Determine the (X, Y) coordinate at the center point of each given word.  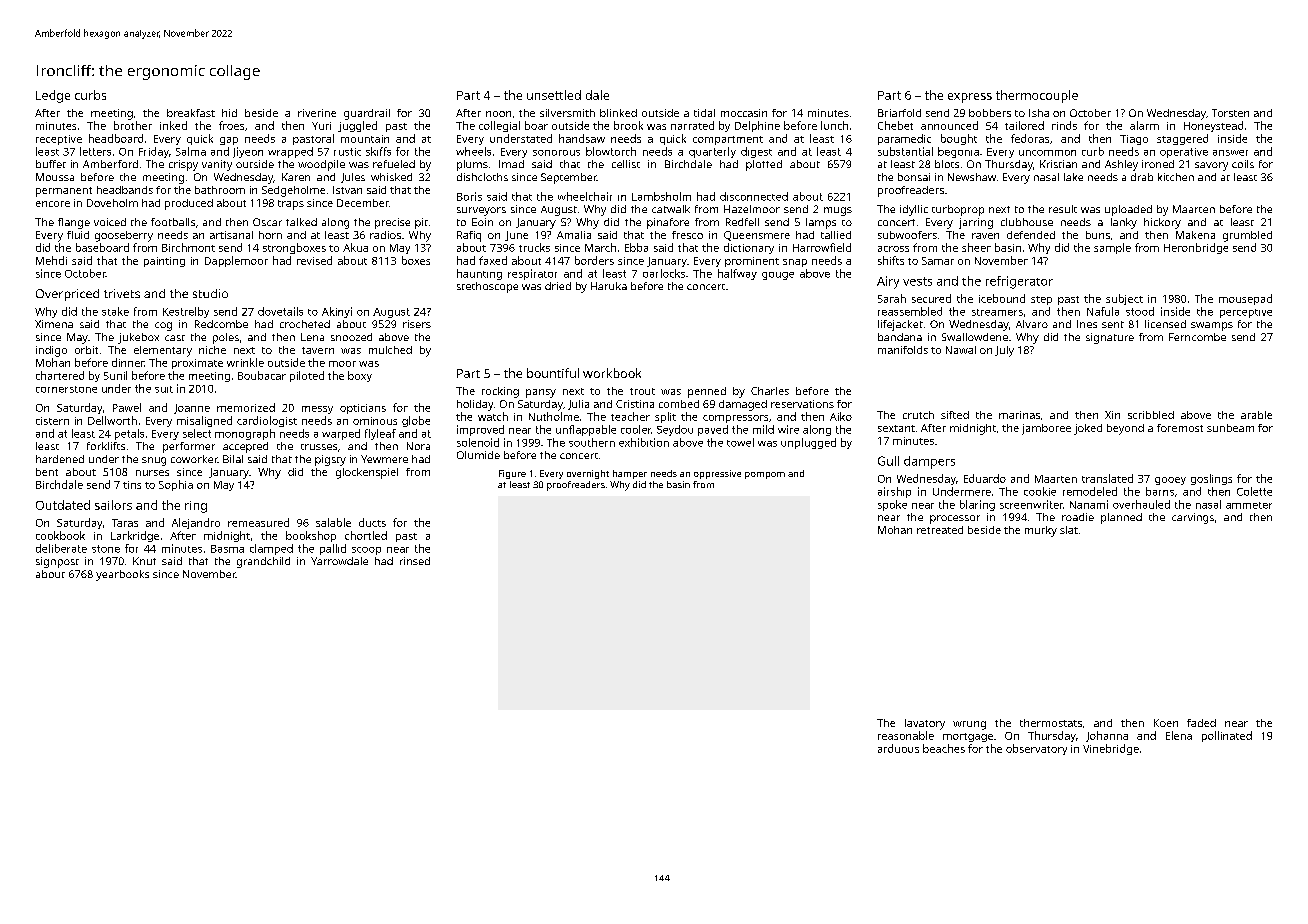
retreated (940, 530)
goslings (1211, 479)
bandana (900, 337)
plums (472, 165)
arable (1256, 415)
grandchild (263, 562)
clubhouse (1027, 222)
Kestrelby (186, 312)
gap (229, 141)
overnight (588, 474)
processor (955, 519)
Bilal (233, 459)
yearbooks (122, 575)
